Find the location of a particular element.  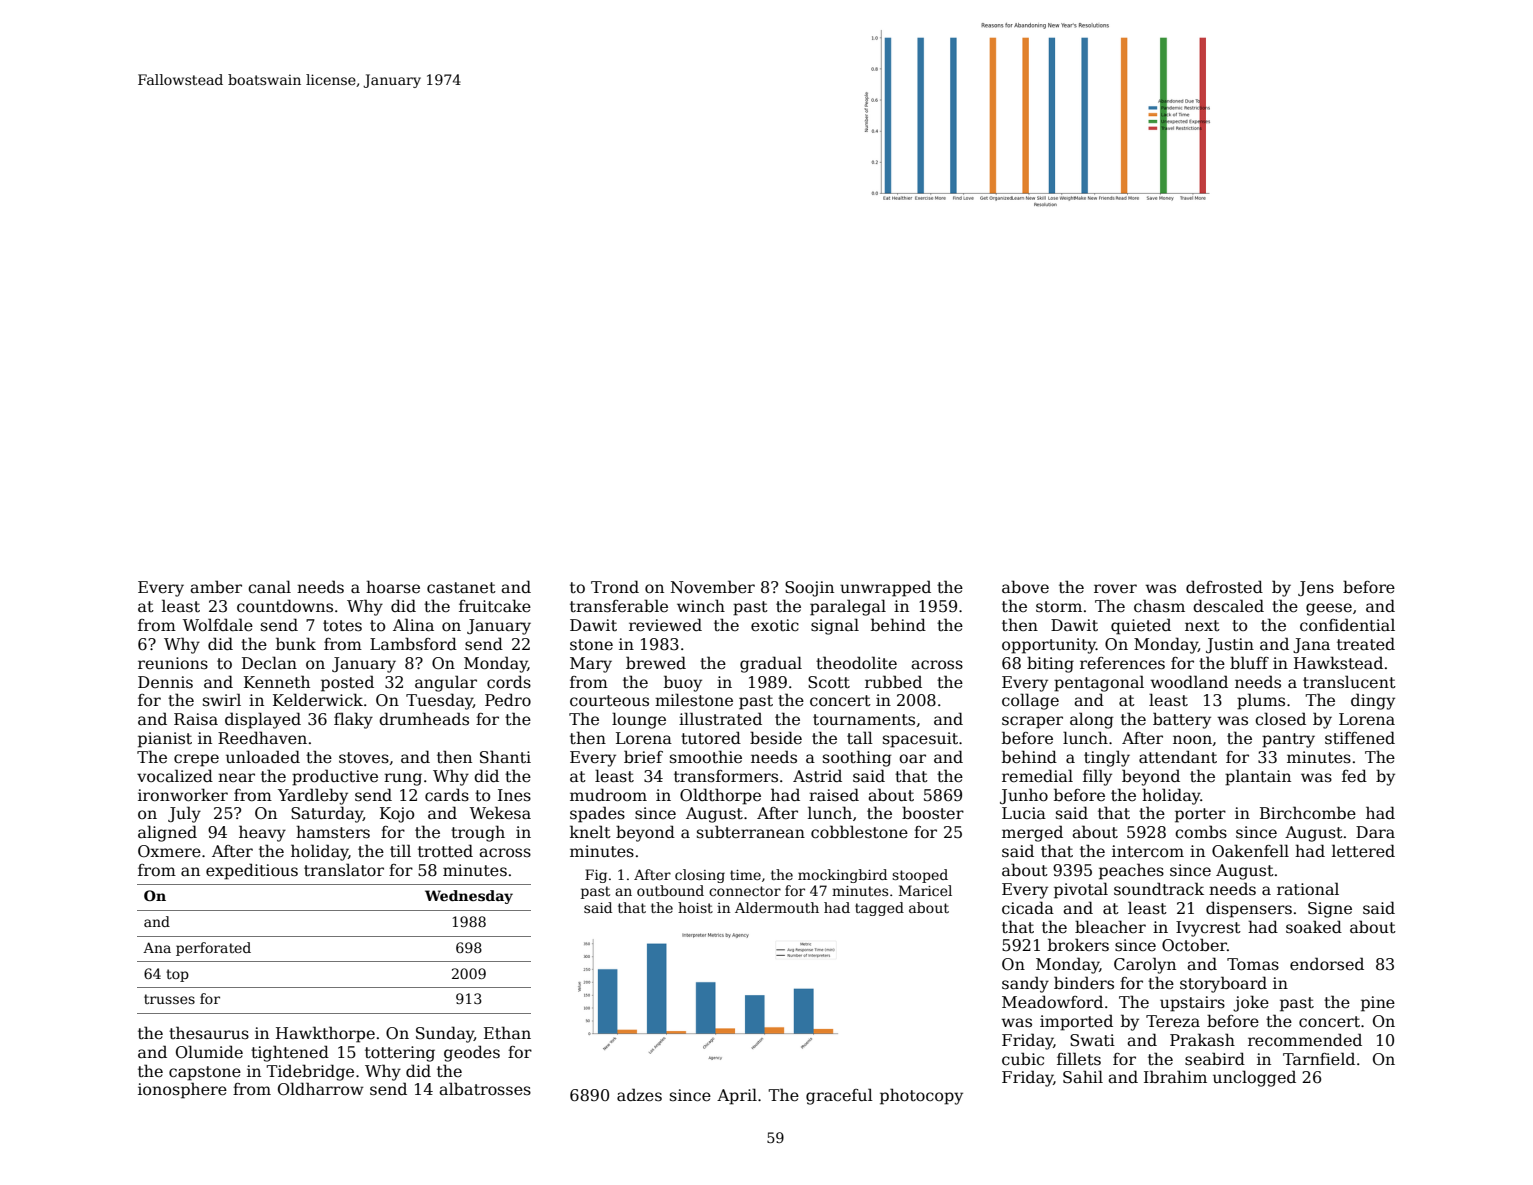

quieted is located at coordinates (1141, 626).
